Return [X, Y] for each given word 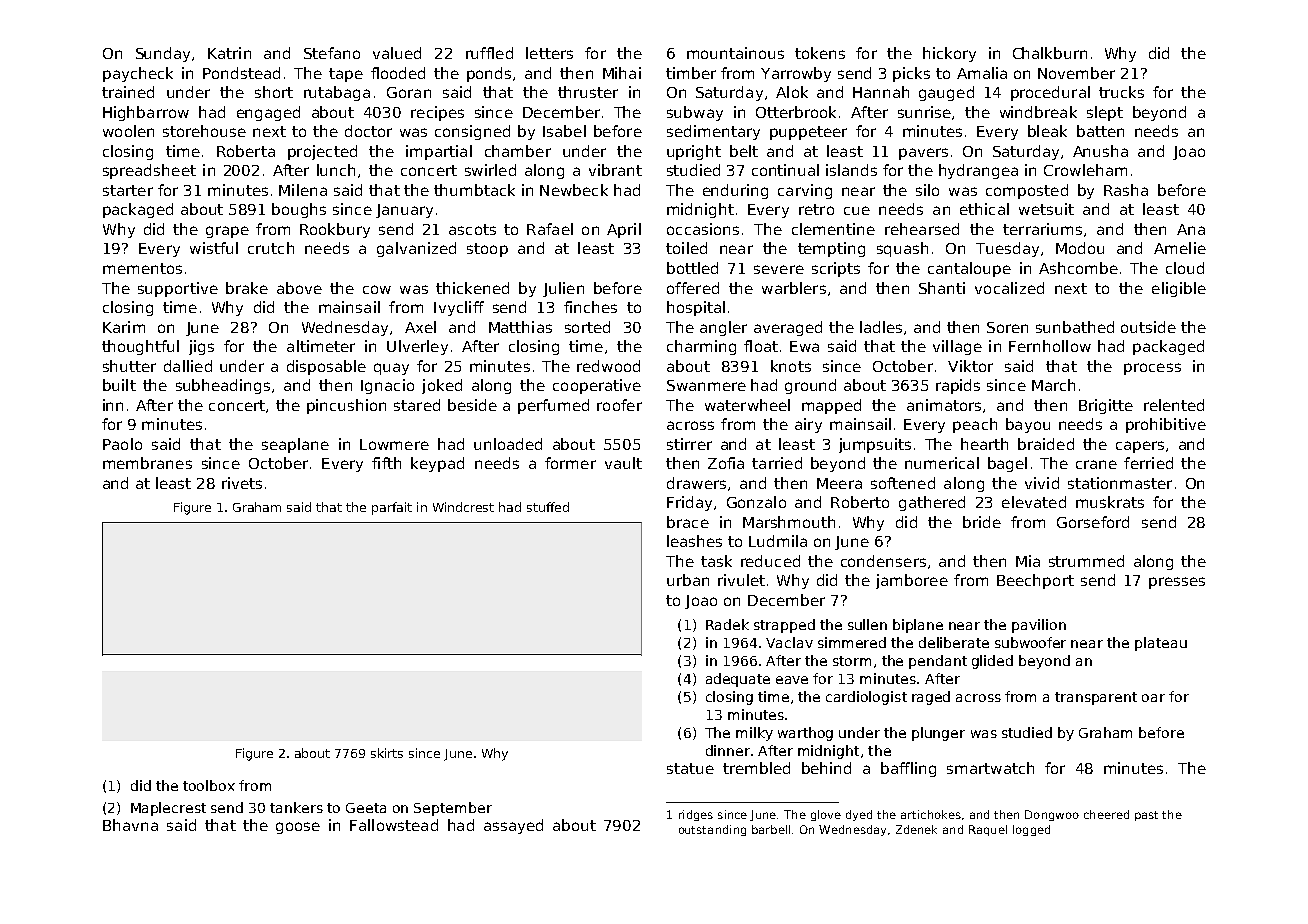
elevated [1034, 502]
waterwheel [747, 405]
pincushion [346, 406]
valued [397, 53]
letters [549, 53]
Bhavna [130, 825]
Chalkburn [1050, 53]
